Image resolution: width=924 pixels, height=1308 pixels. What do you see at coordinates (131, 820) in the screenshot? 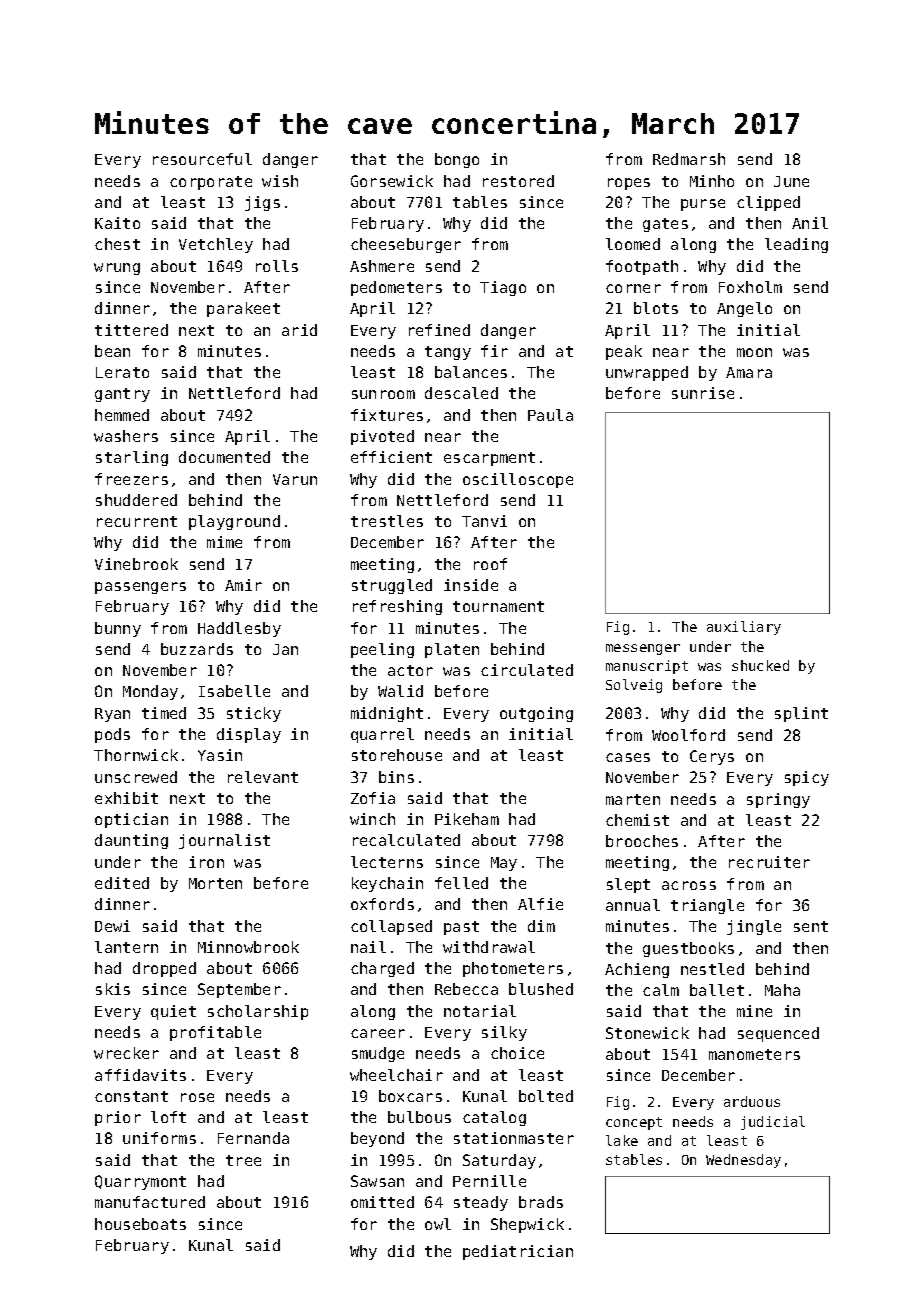
I see `optician` at bounding box center [131, 820].
